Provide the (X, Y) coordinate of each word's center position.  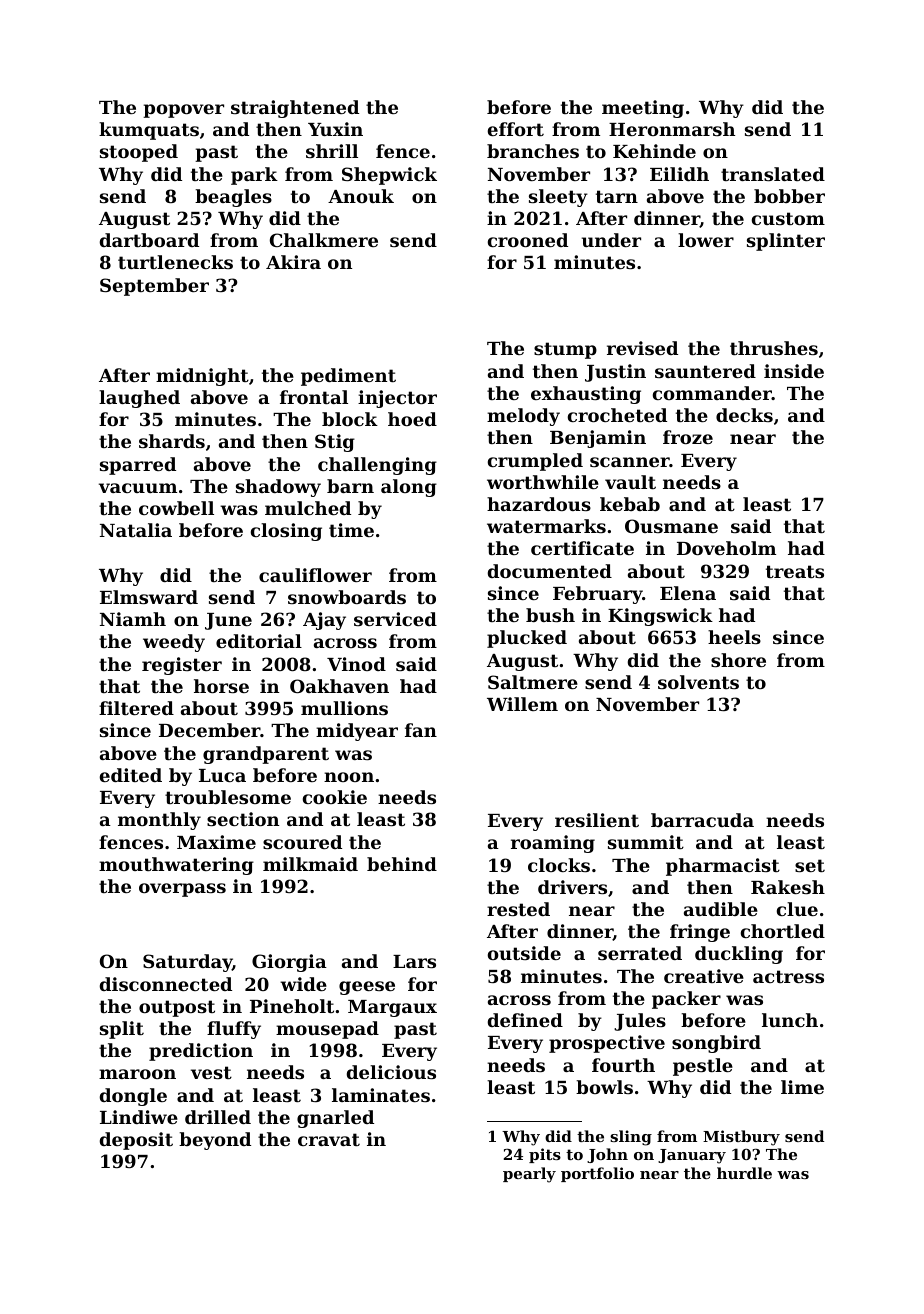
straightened (295, 109)
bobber (789, 196)
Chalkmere (324, 240)
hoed (412, 419)
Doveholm (726, 548)
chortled (783, 931)
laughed (139, 399)
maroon (137, 1074)
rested (518, 909)
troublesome (228, 797)
